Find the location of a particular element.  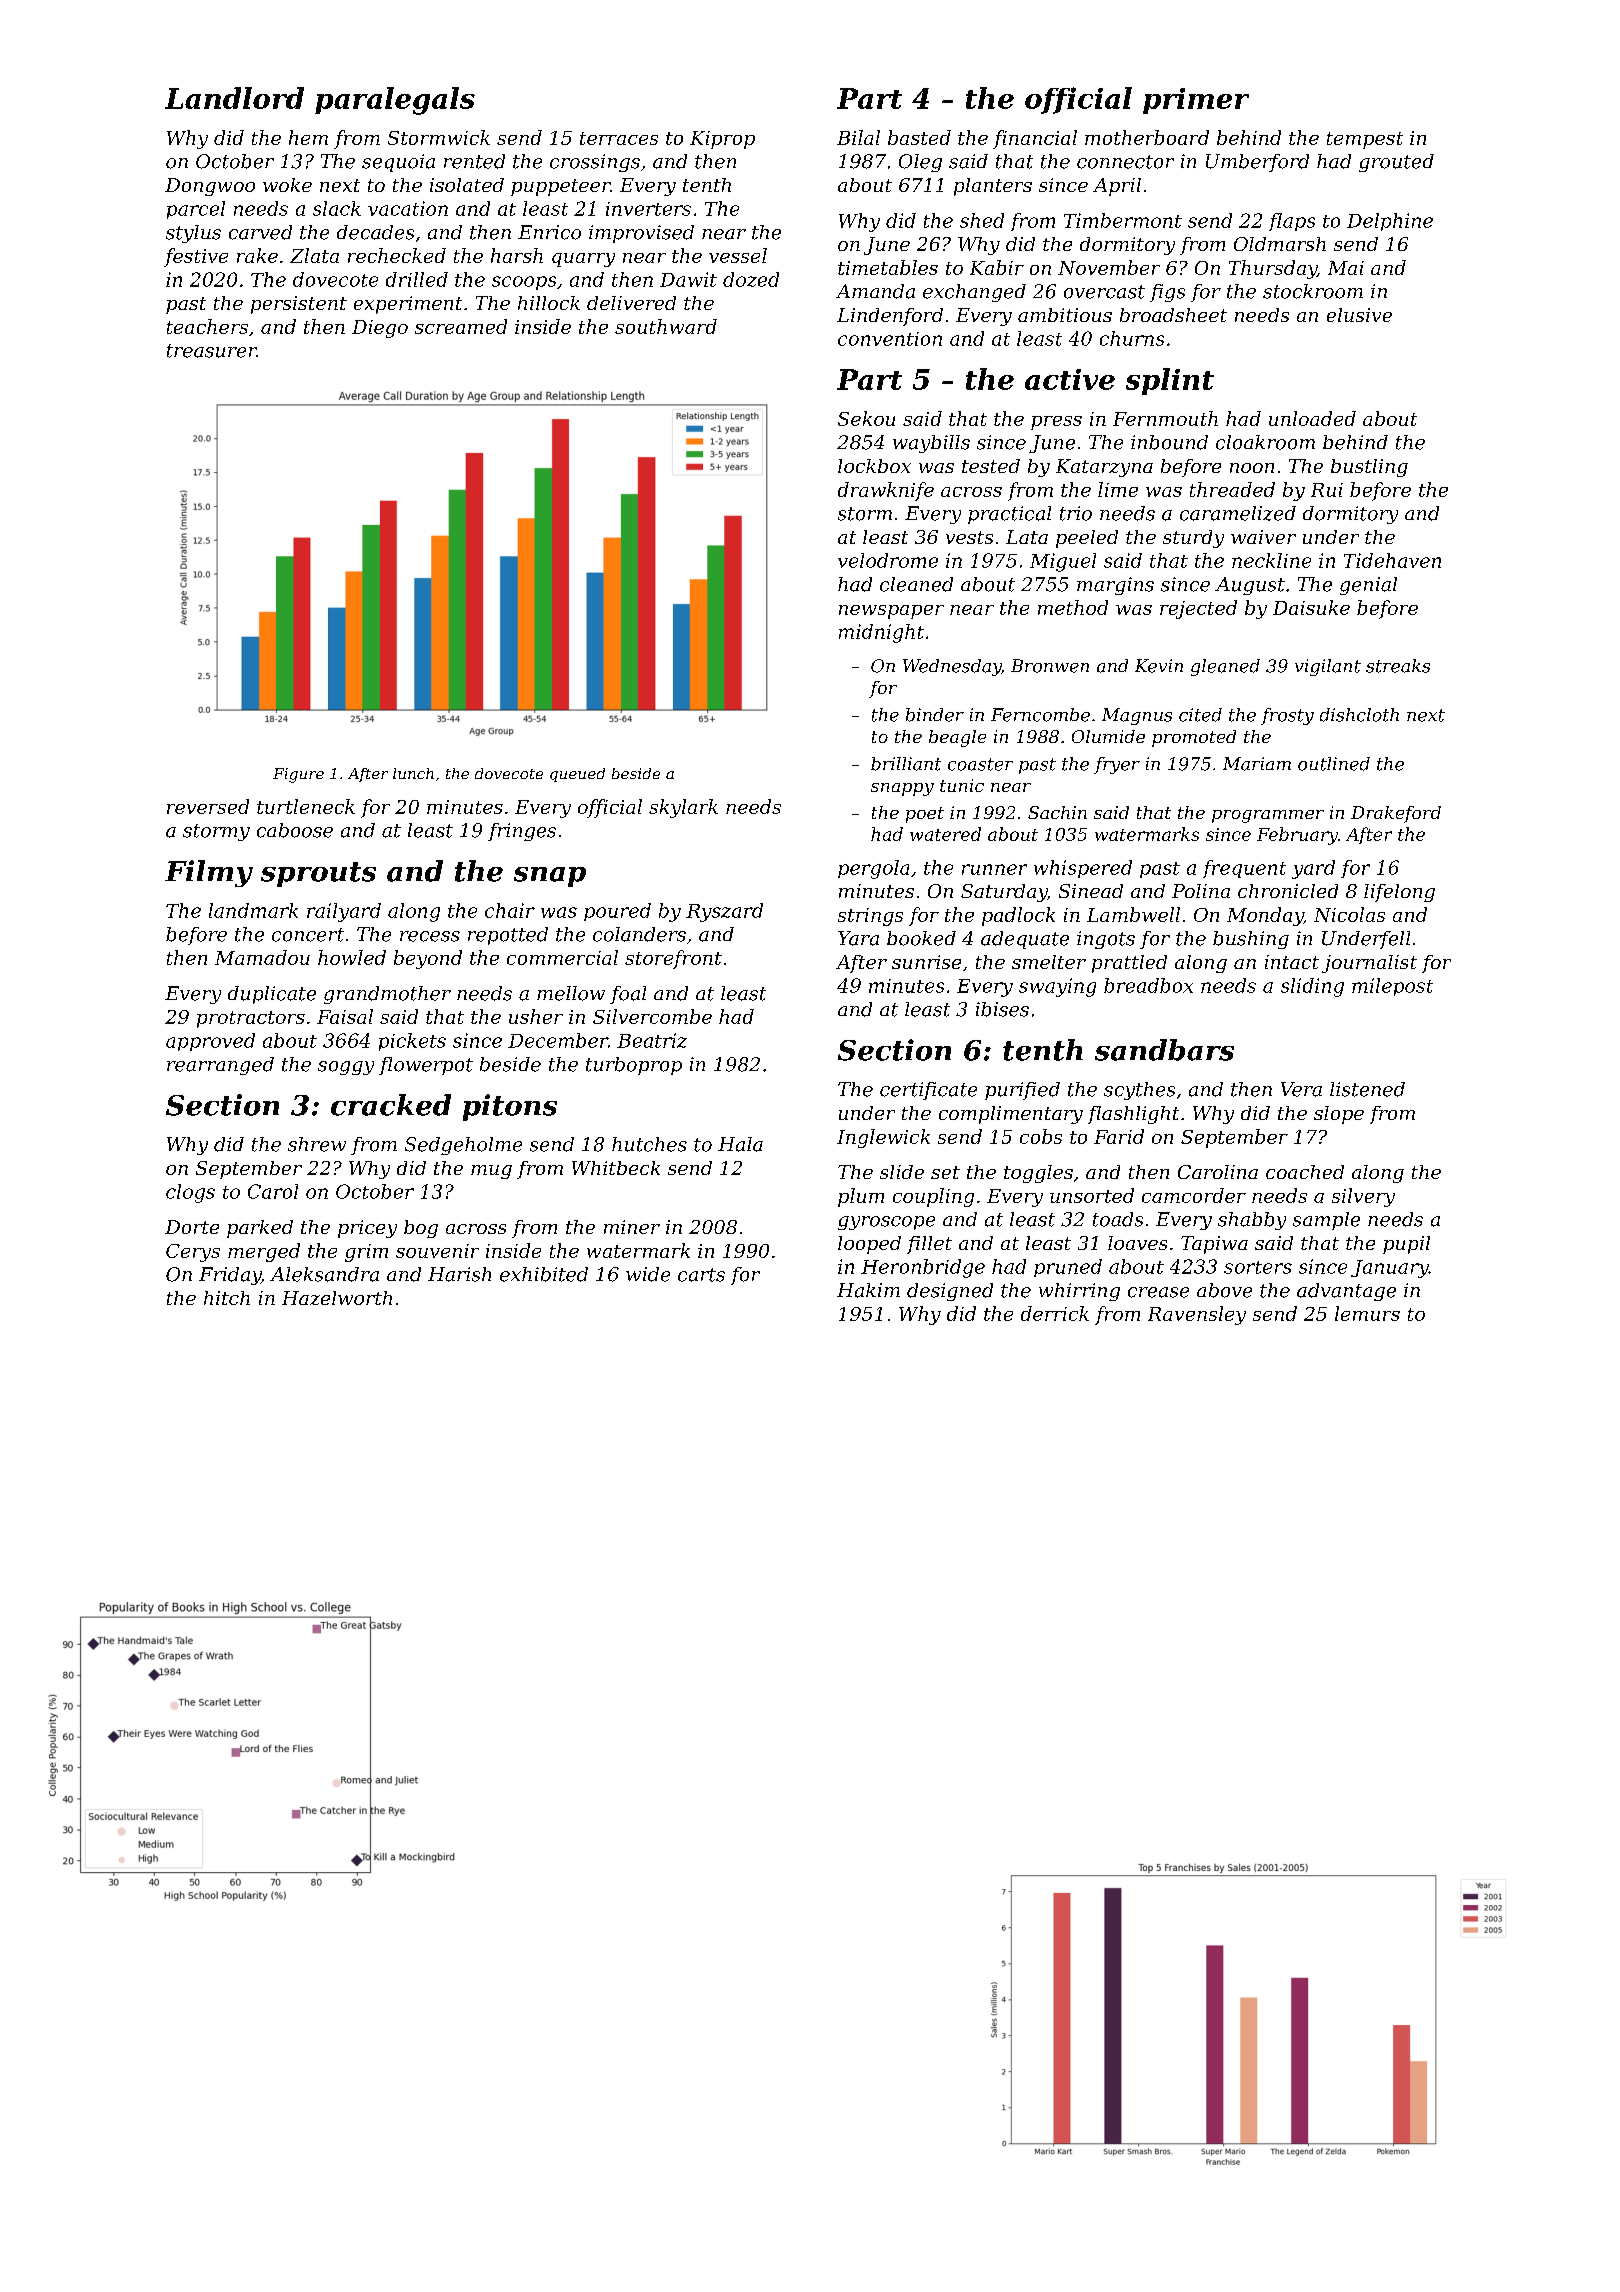

Bilal is located at coordinates (858, 137).
